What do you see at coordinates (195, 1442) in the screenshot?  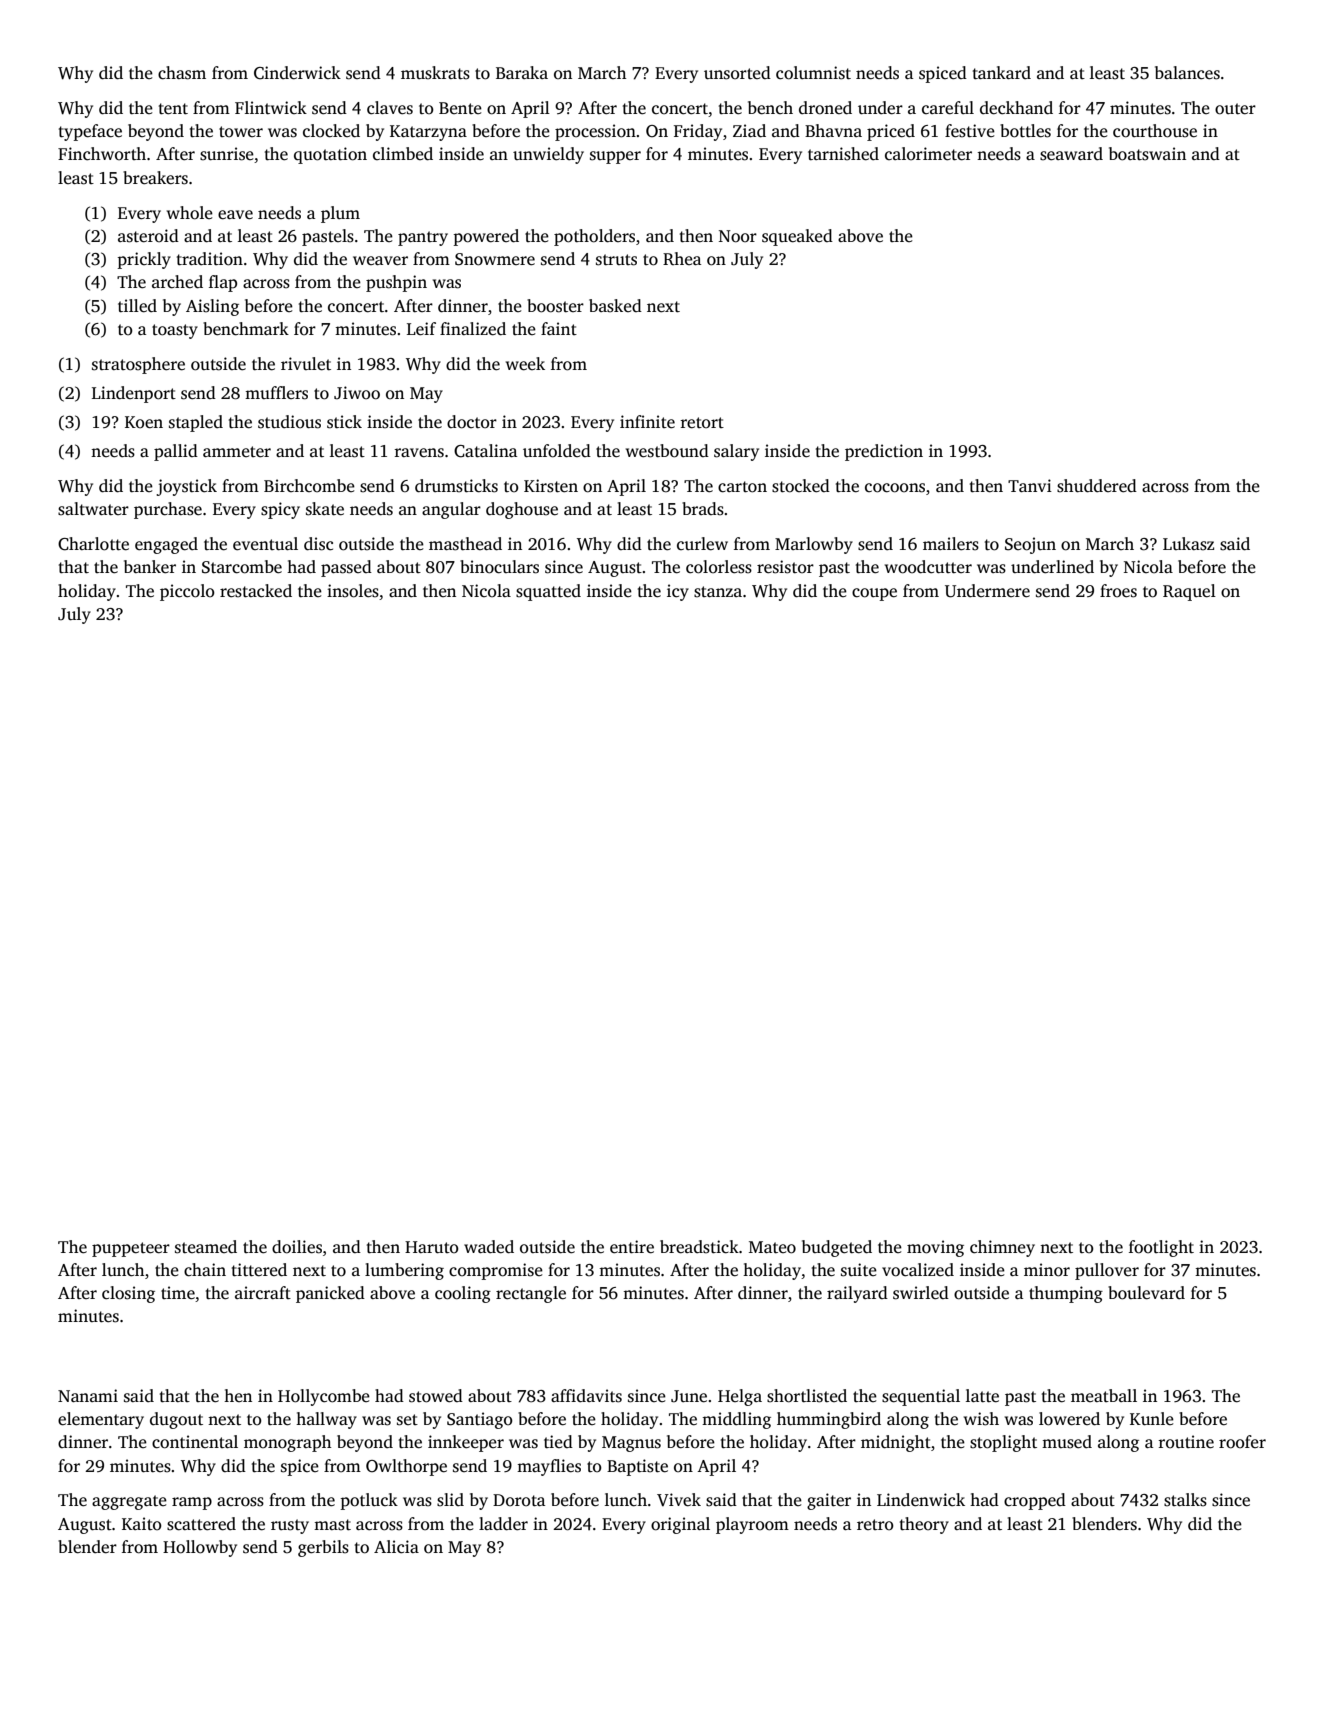 I see `continental` at bounding box center [195, 1442].
